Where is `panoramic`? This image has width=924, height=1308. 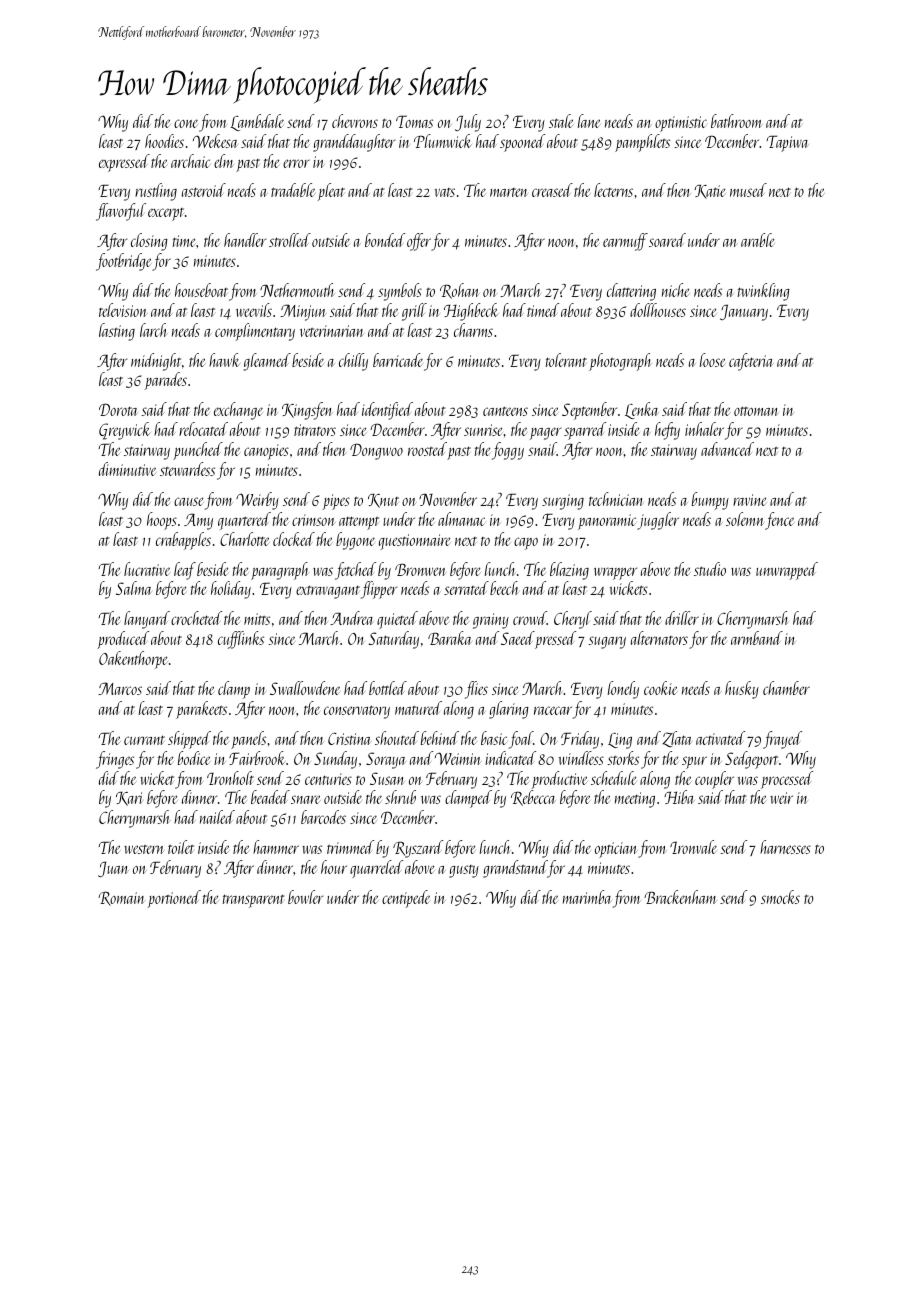
panoramic is located at coordinates (608, 522).
